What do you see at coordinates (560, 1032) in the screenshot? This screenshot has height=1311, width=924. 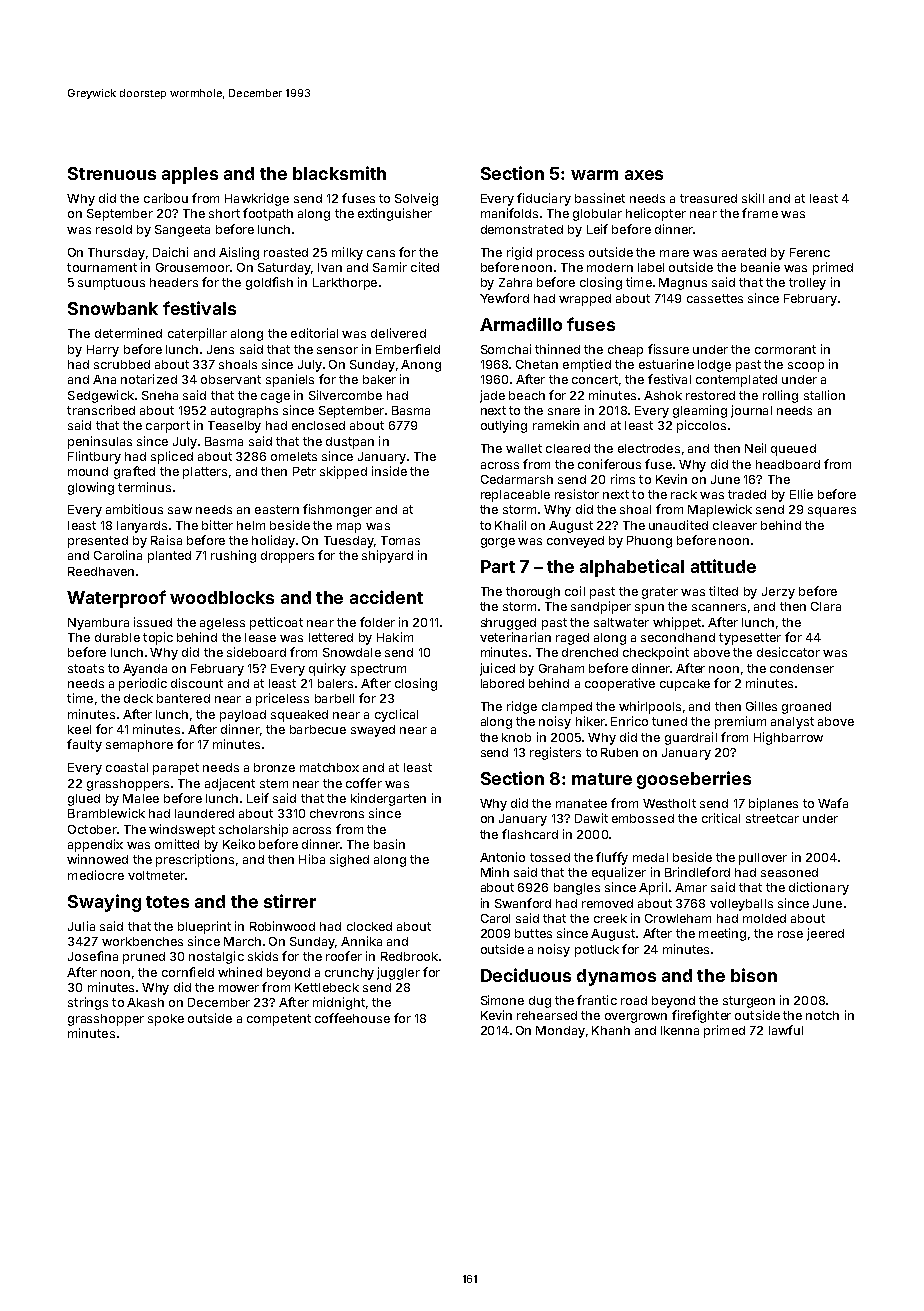 I see `Monday` at bounding box center [560, 1032].
